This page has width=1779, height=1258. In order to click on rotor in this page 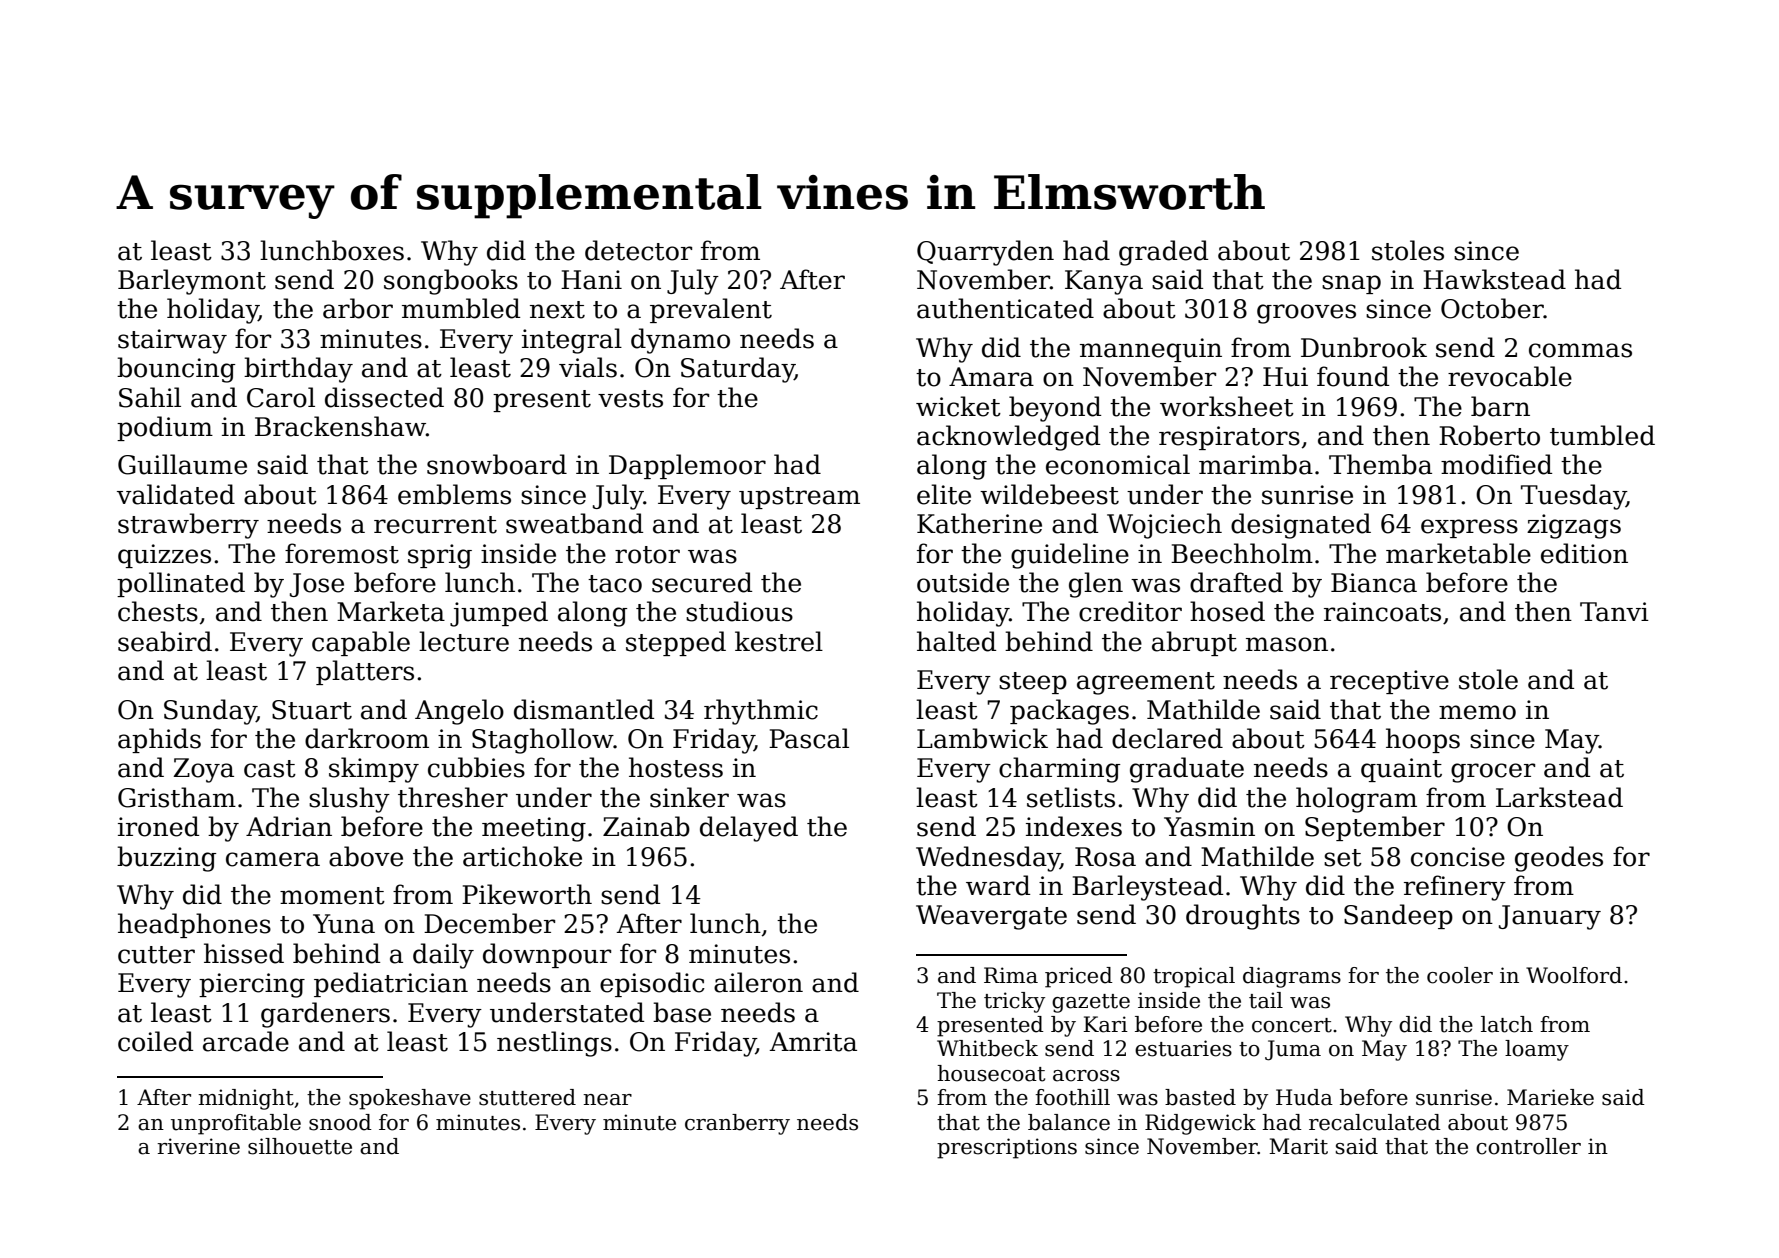, I will do `click(647, 555)`.
